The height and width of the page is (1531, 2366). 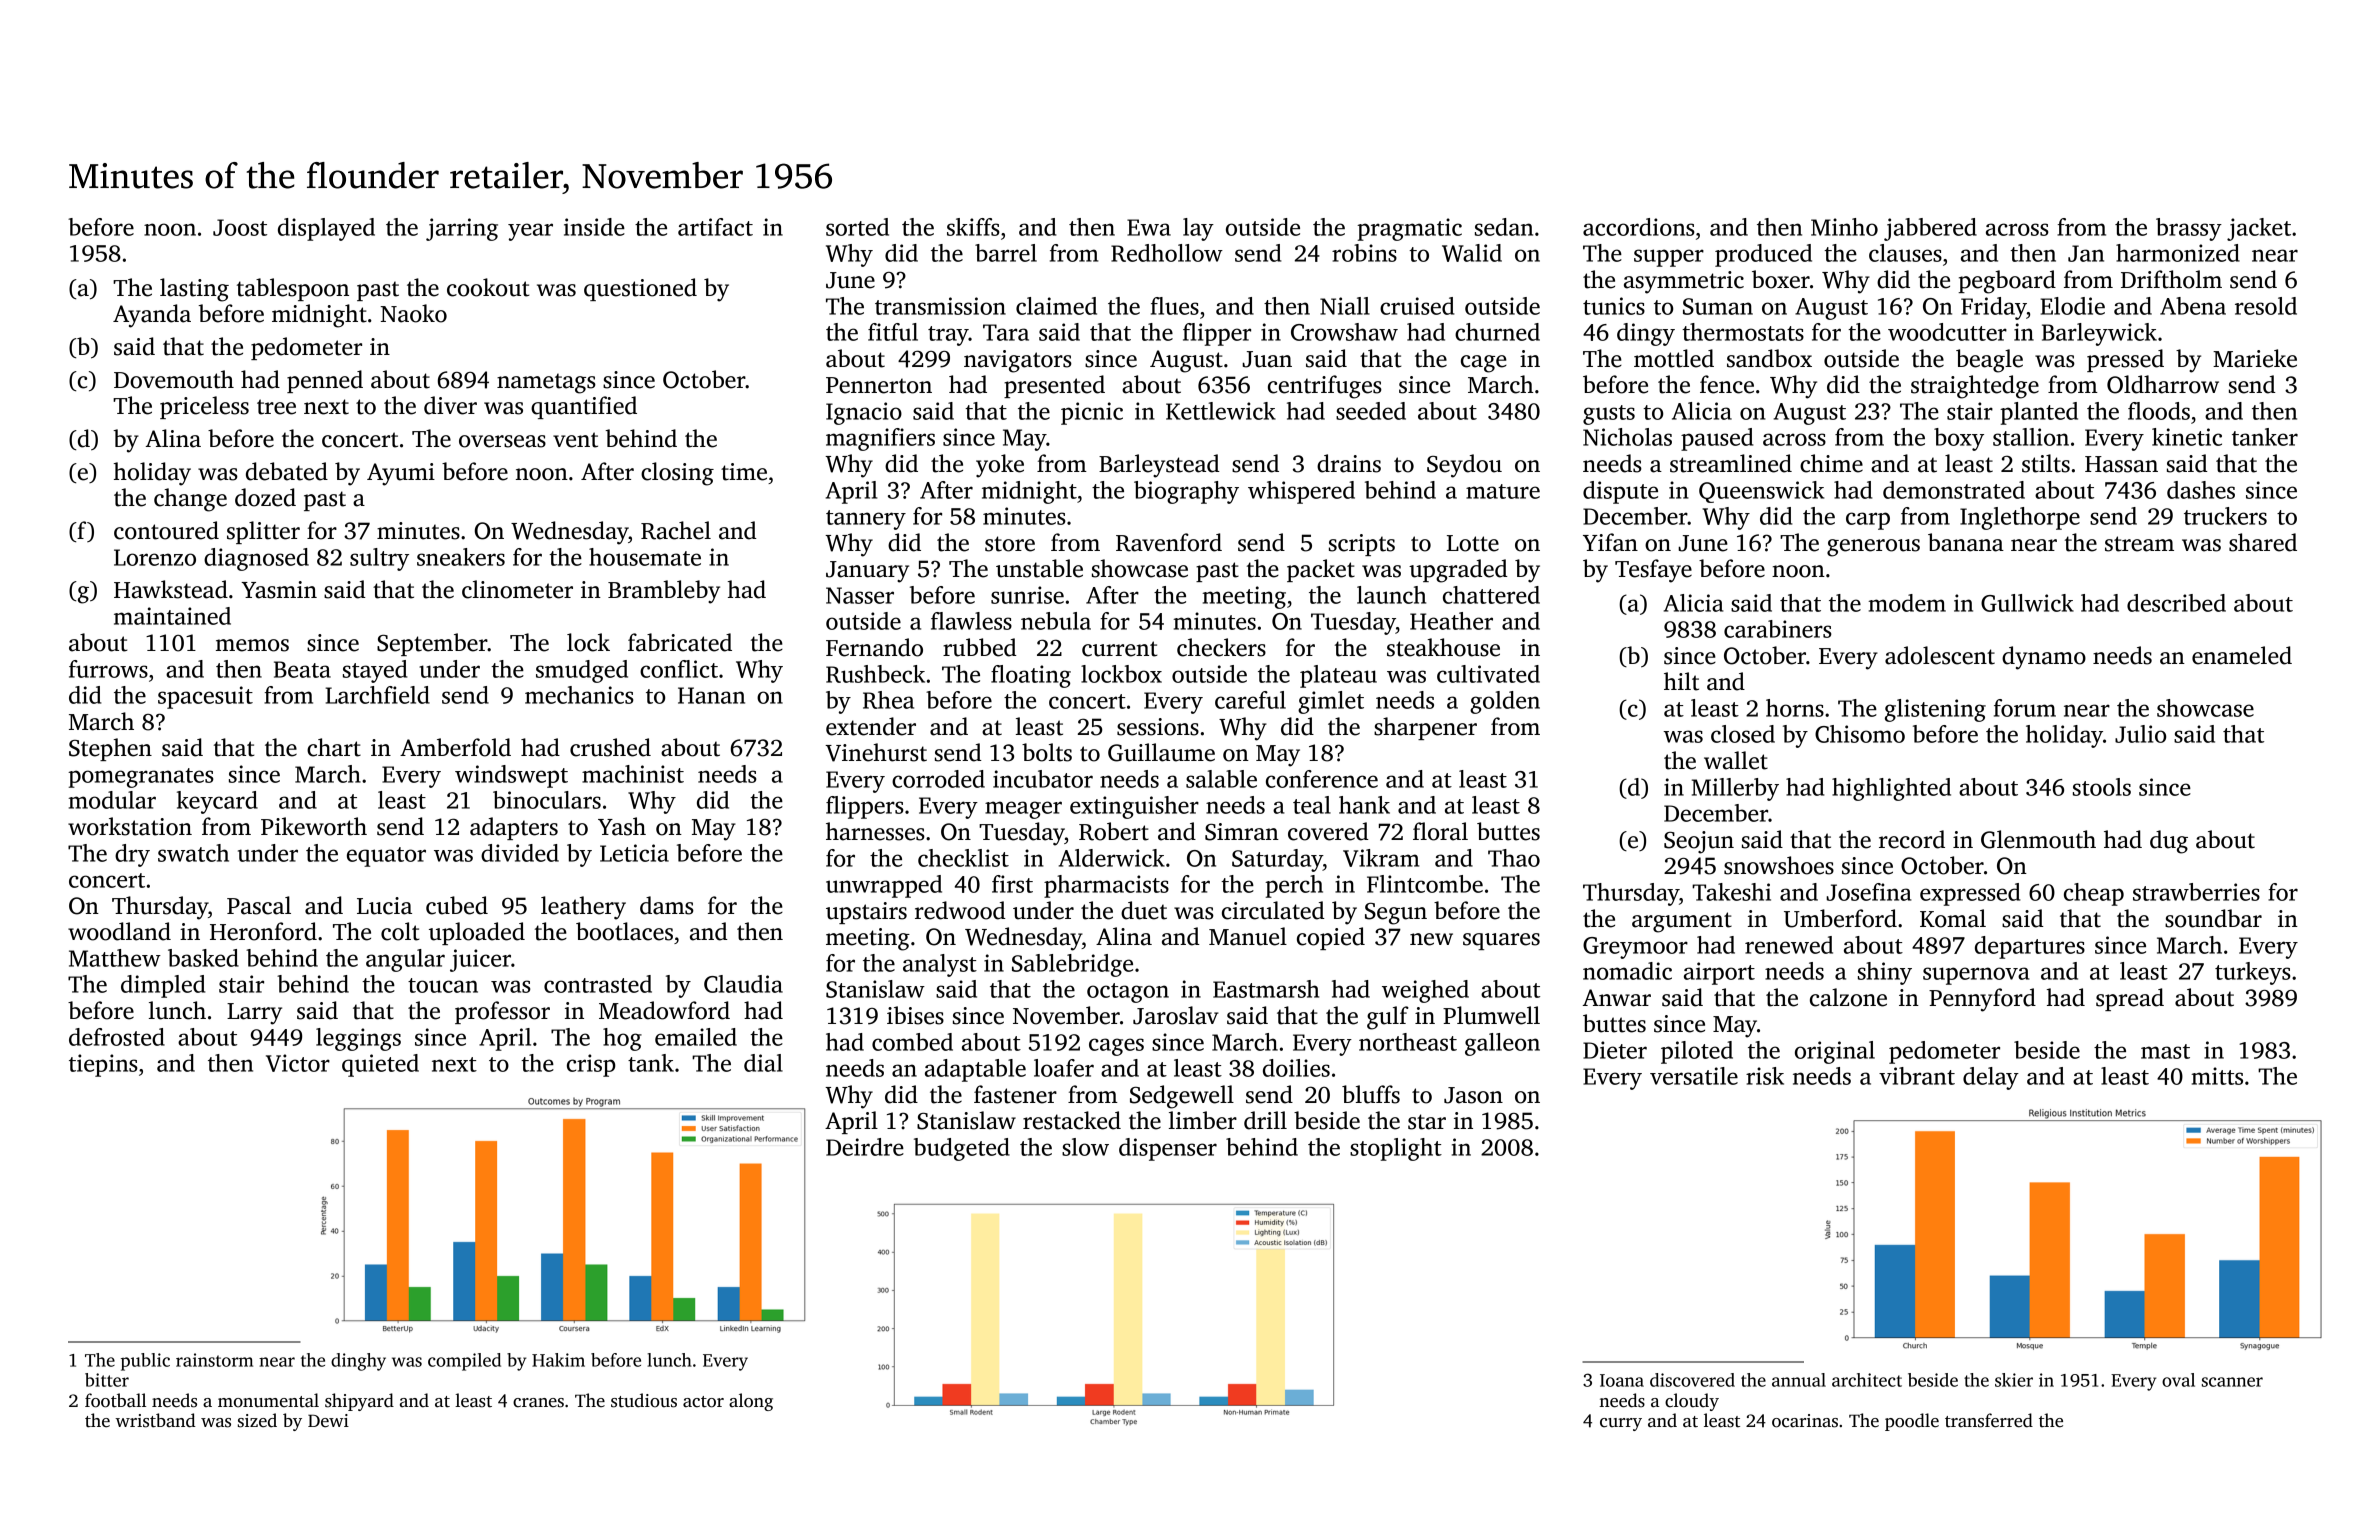 I want to click on poodle, so click(x=1912, y=1422).
